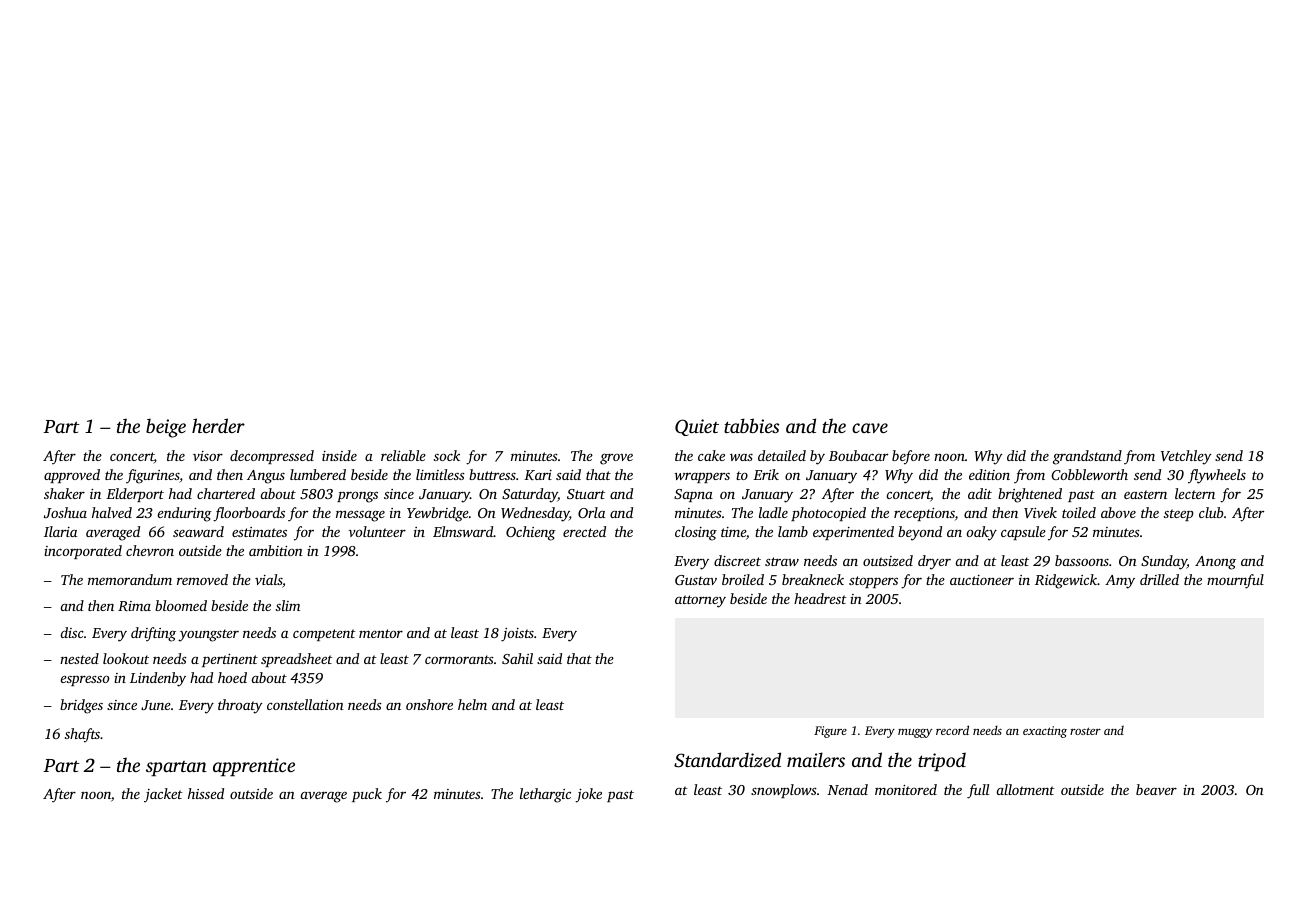 This image has width=1308, height=924. What do you see at coordinates (766, 474) in the image?
I see `Erik` at bounding box center [766, 474].
